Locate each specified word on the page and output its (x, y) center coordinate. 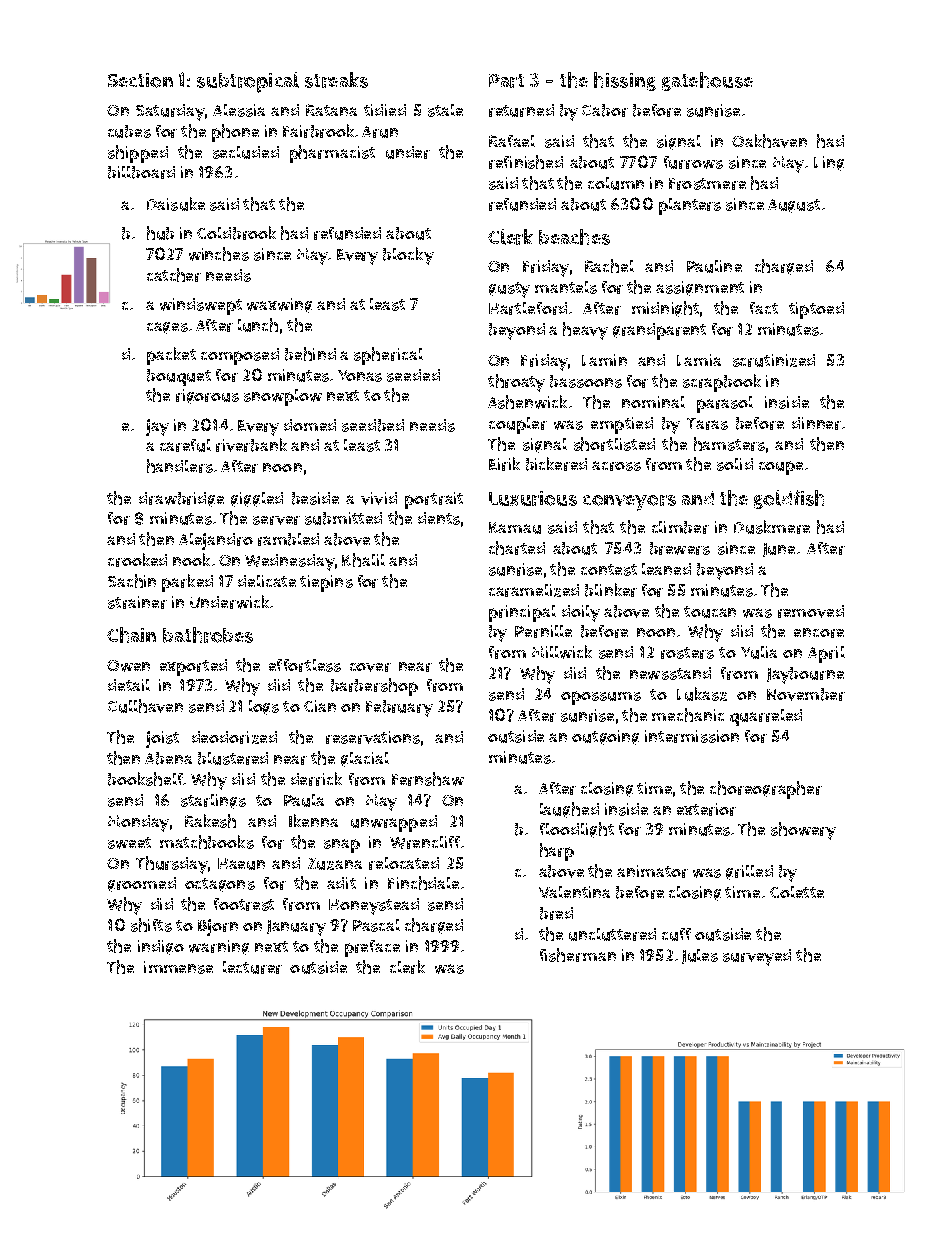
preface (372, 948)
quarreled (766, 717)
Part (506, 81)
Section (140, 80)
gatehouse (707, 81)
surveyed (757, 957)
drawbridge (181, 499)
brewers (680, 548)
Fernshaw (428, 779)
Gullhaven (145, 706)
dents (439, 518)
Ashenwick (527, 402)
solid (735, 464)
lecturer (252, 967)
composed (240, 356)
